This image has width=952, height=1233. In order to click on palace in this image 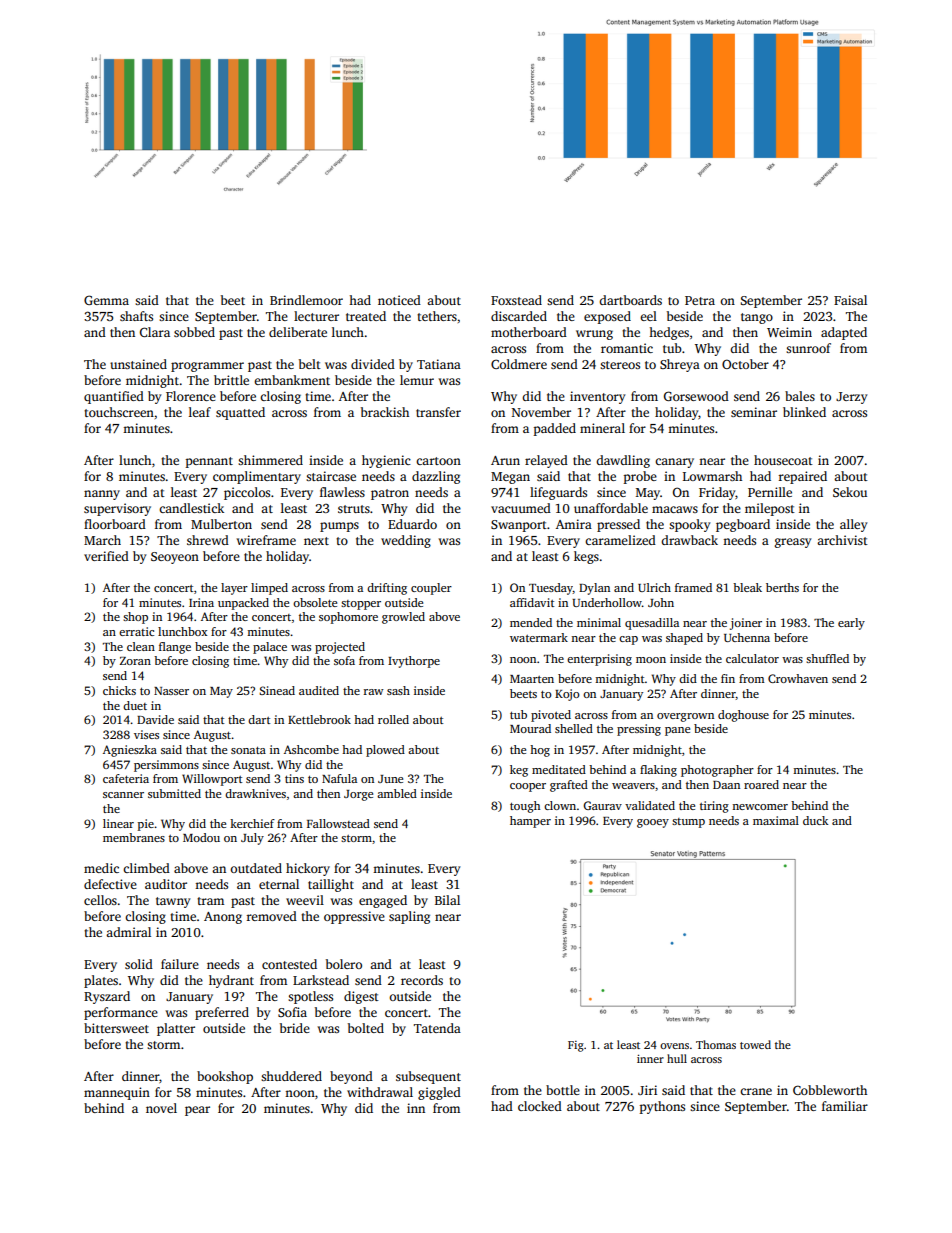, I will do `click(270, 648)`.
